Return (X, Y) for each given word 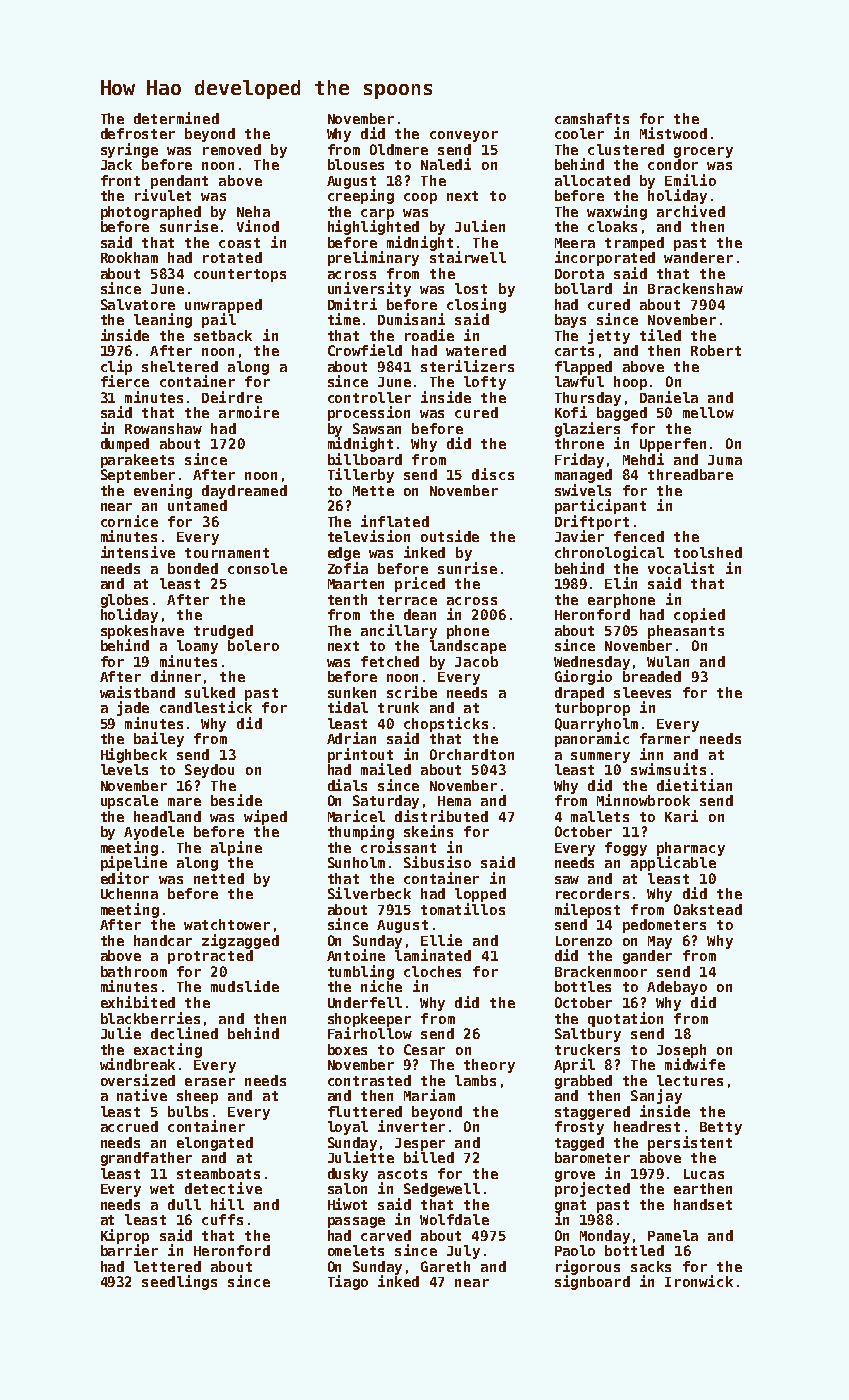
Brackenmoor (601, 971)
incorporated (605, 258)
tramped (634, 244)
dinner (176, 676)
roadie (429, 335)
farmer (665, 738)
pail (219, 320)
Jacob (476, 661)
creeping (361, 196)
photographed (151, 213)
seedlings (179, 1282)
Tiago (348, 1282)
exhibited (138, 1002)
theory (489, 1066)
